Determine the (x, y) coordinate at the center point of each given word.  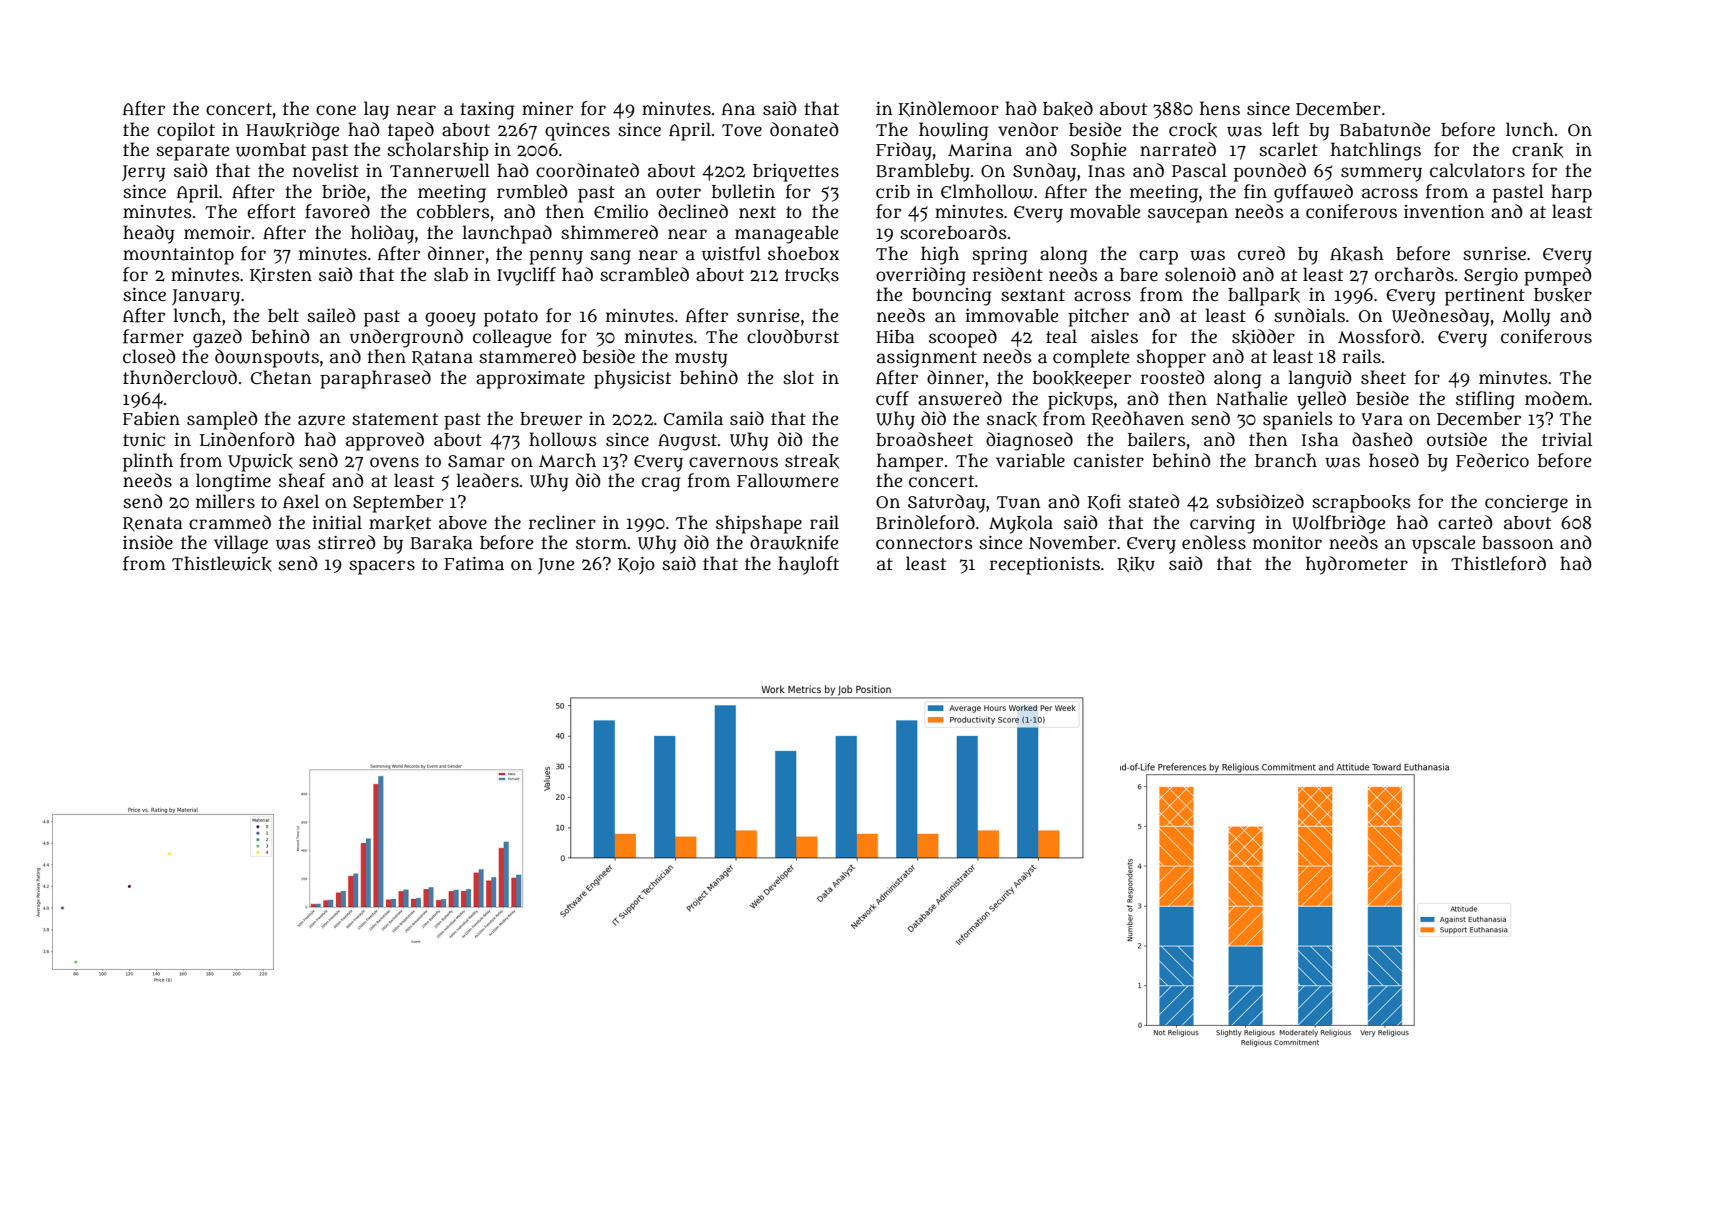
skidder (1263, 337)
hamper (910, 462)
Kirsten (281, 275)
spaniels (1298, 420)
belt (283, 315)
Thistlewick (222, 564)
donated (804, 129)
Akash (1357, 254)
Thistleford (1498, 563)
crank (1537, 150)
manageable (786, 234)
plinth (148, 462)
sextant (1033, 295)
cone (336, 110)
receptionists (1045, 566)
